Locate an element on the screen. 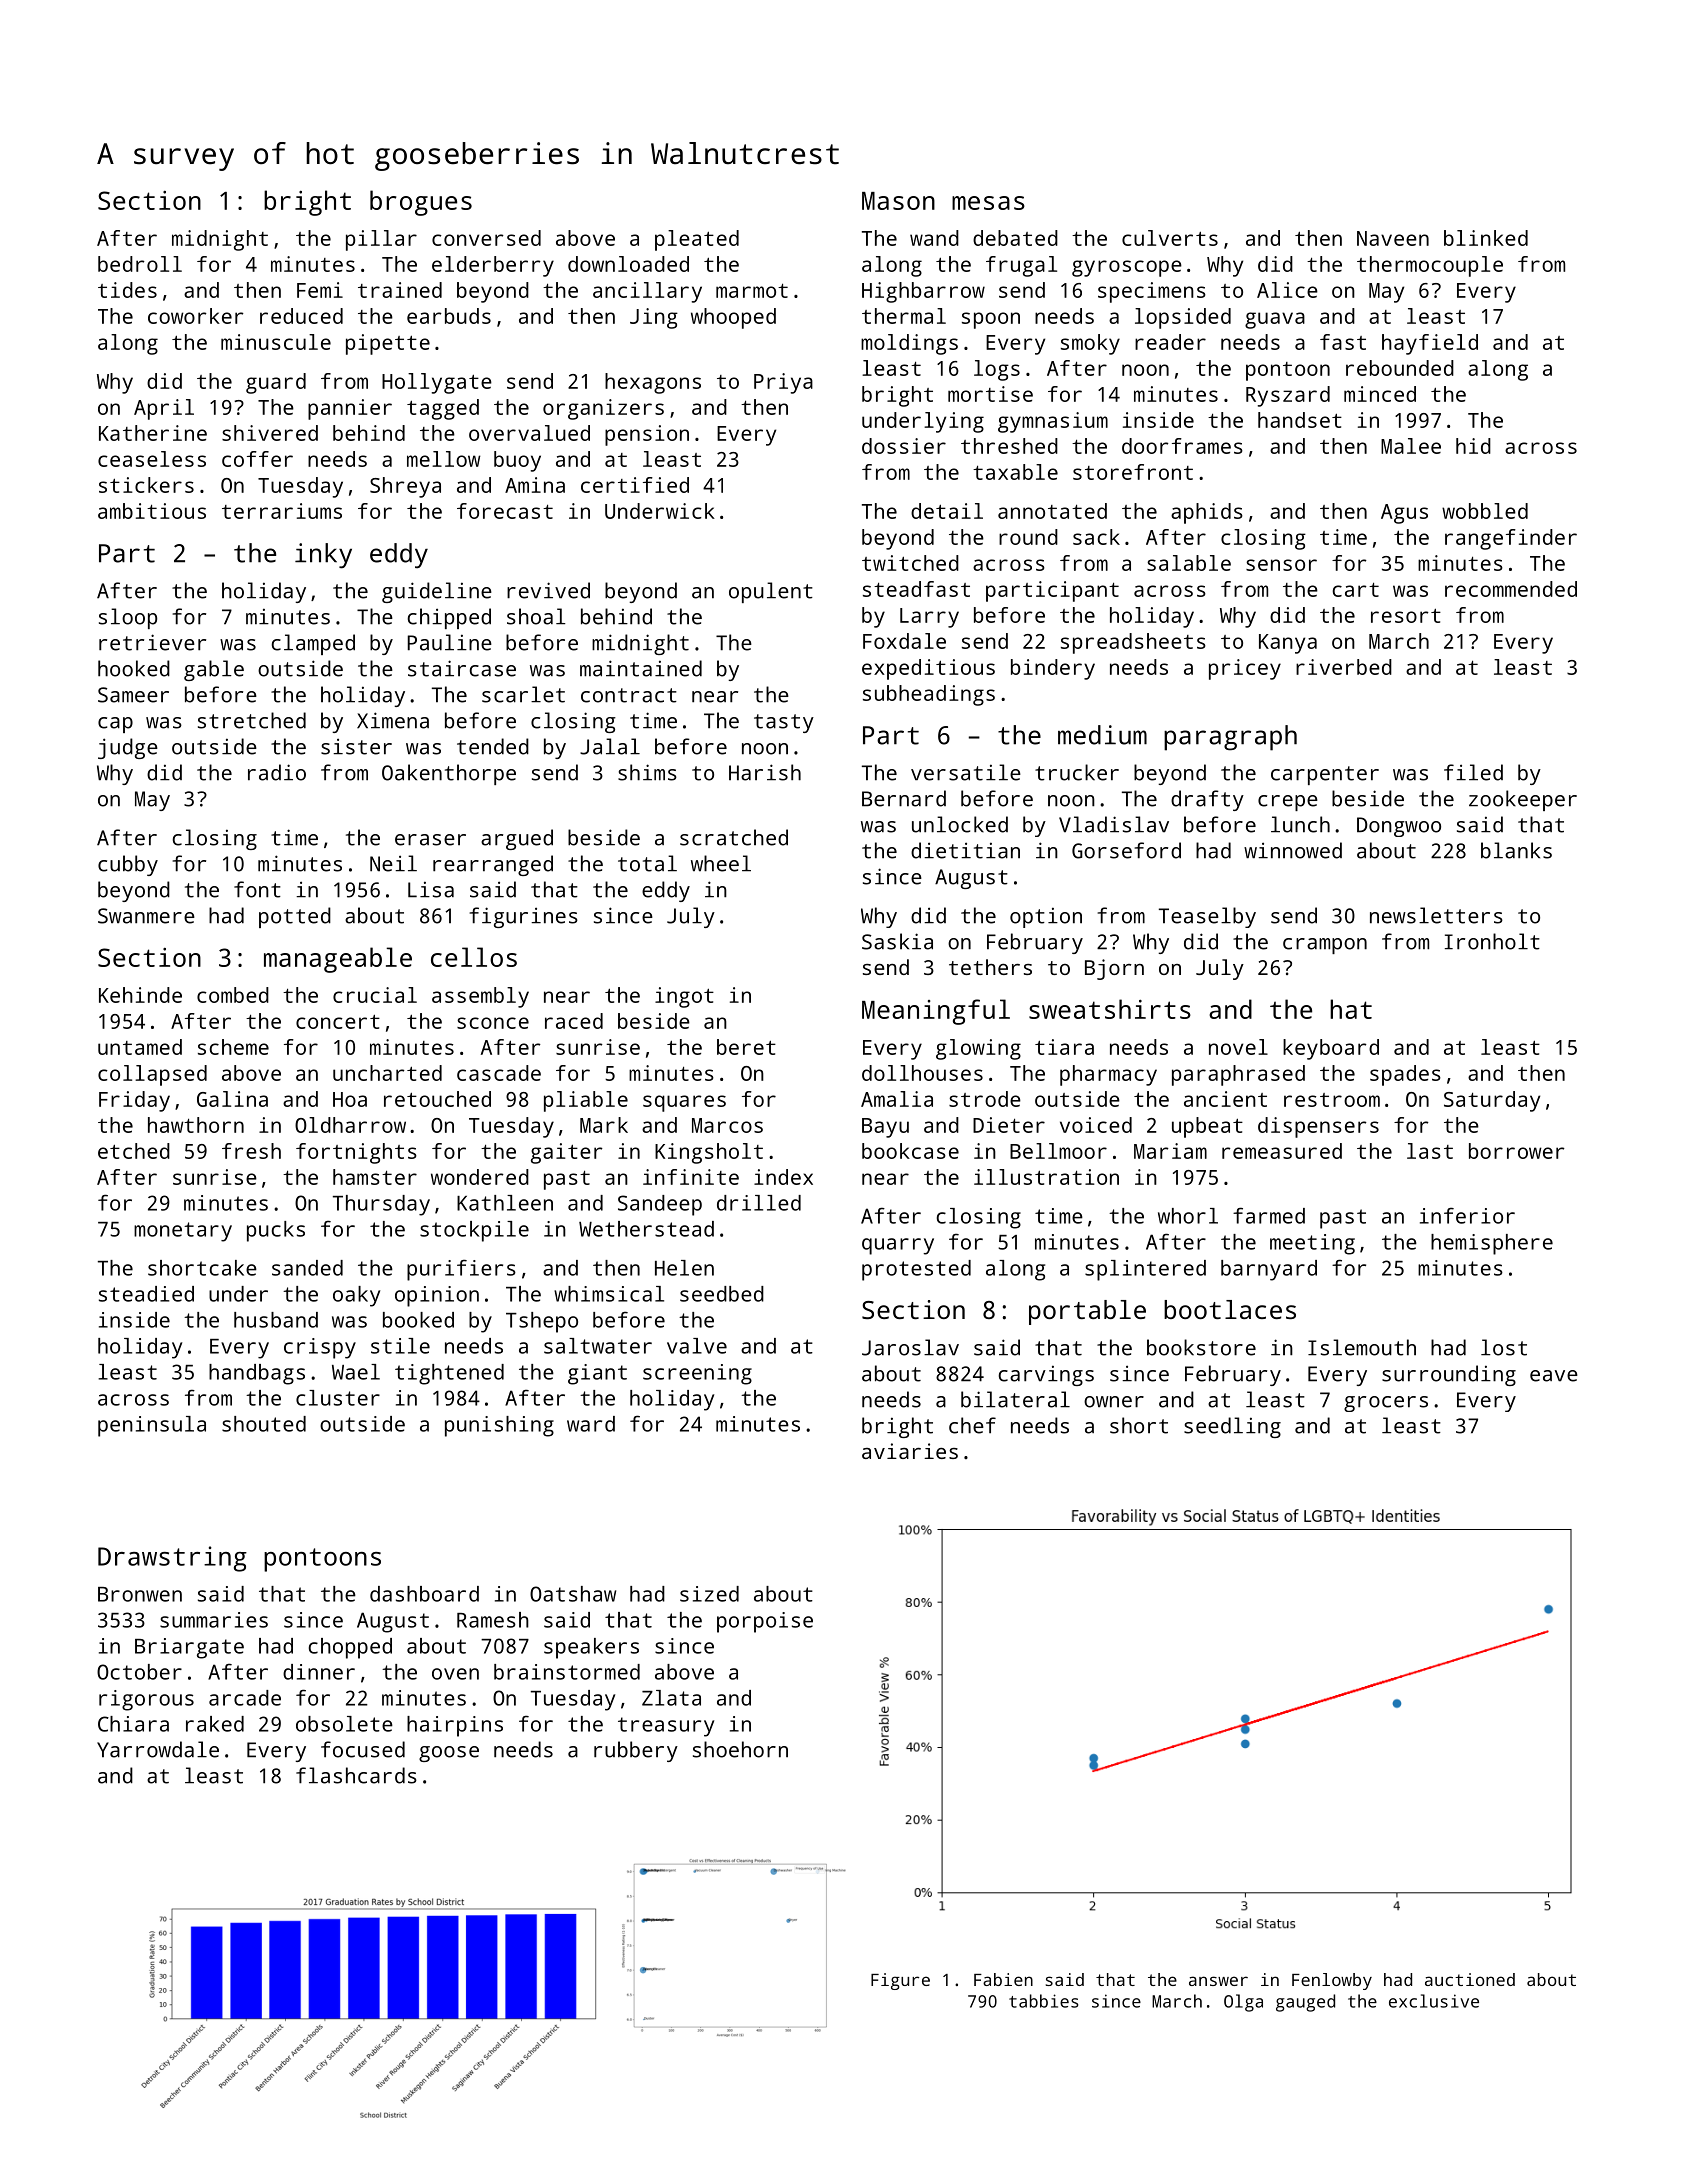 The height and width of the screenshot is (2178, 1683). aviaries is located at coordinates (910, 1451).
